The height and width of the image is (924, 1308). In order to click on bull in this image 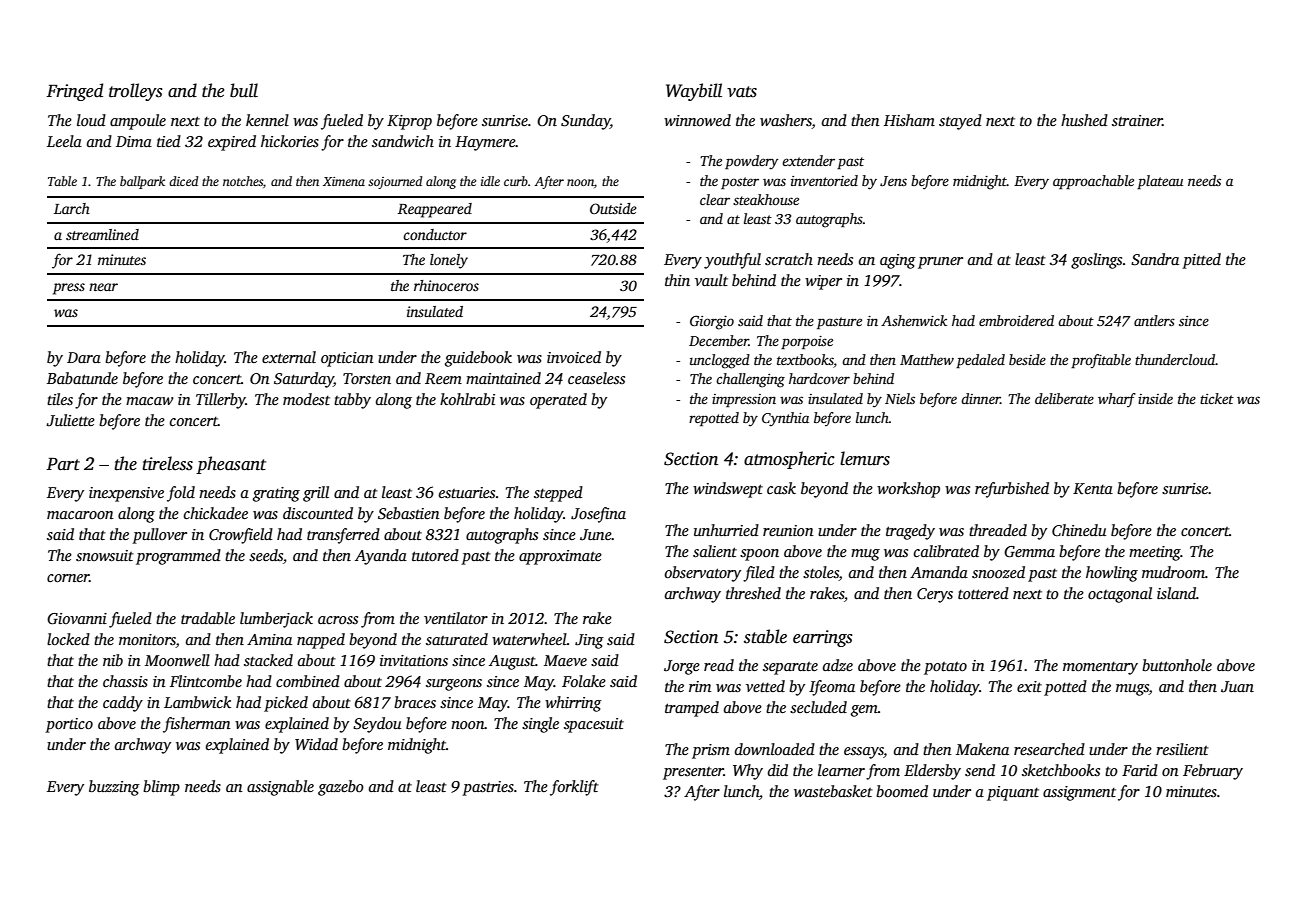, I will do `click(244, 90)`.
